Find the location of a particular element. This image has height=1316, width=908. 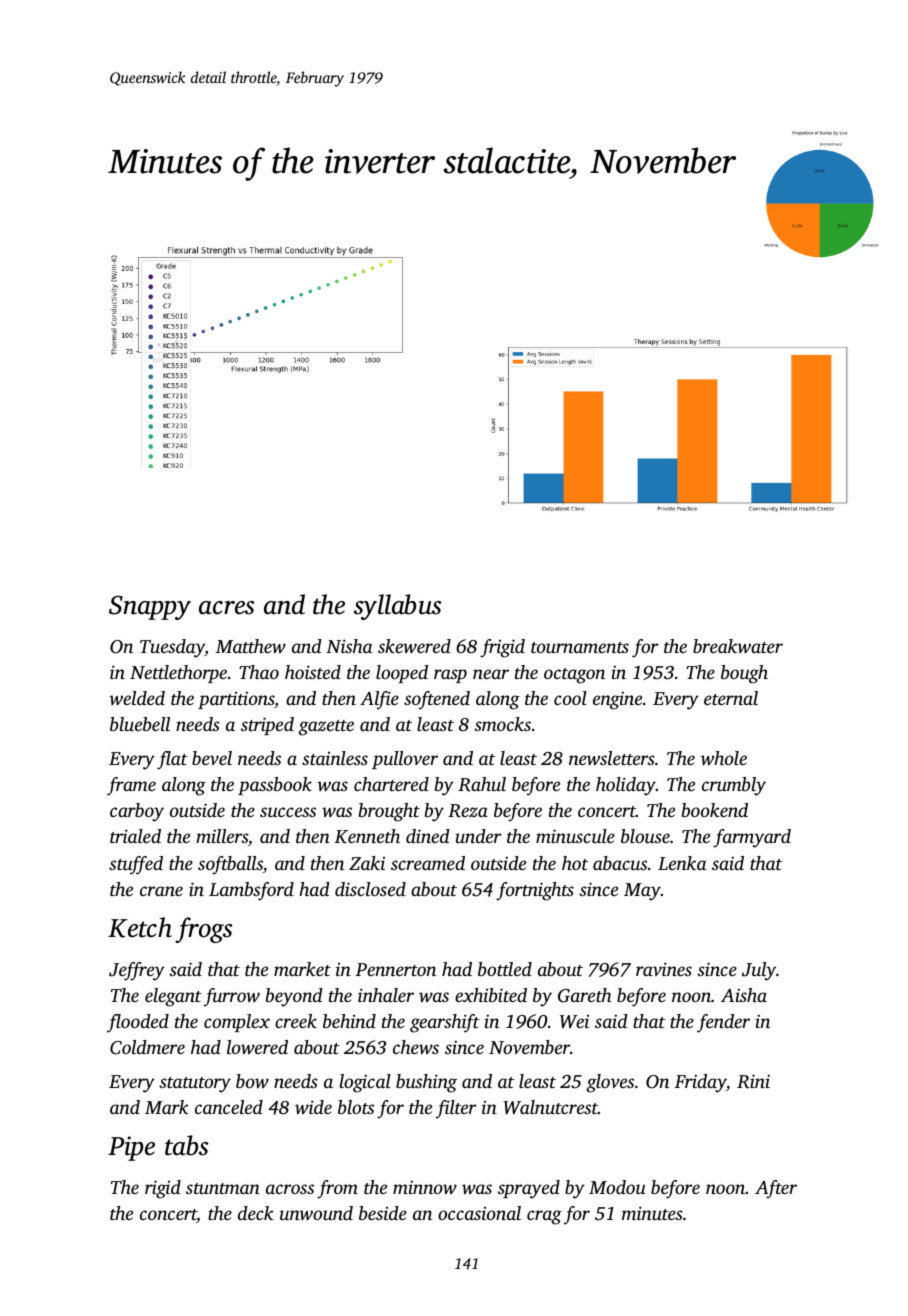

filter is located at coordinates (456, 1109).
